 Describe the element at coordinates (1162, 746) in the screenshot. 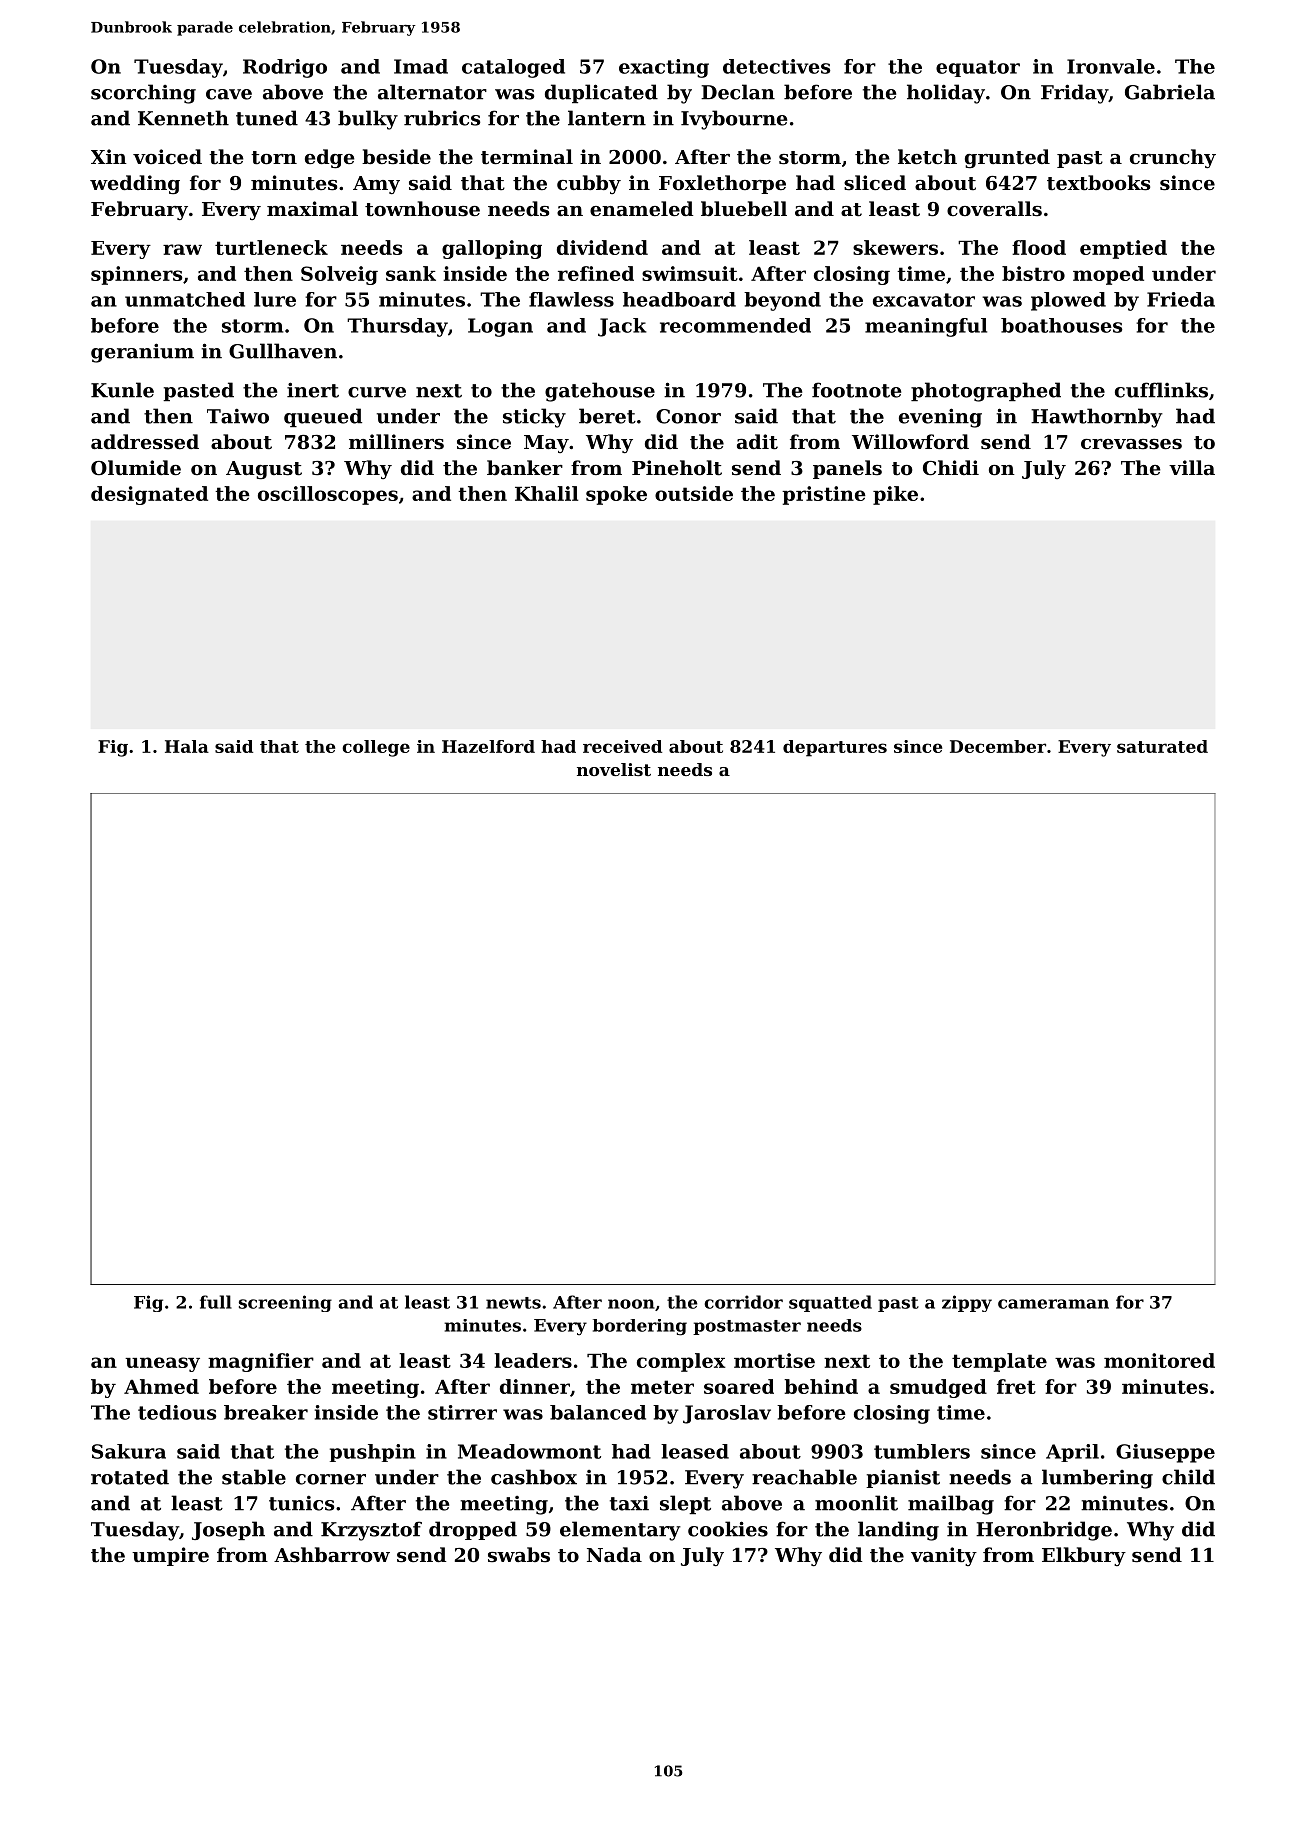

I see `saturated` at that location.
